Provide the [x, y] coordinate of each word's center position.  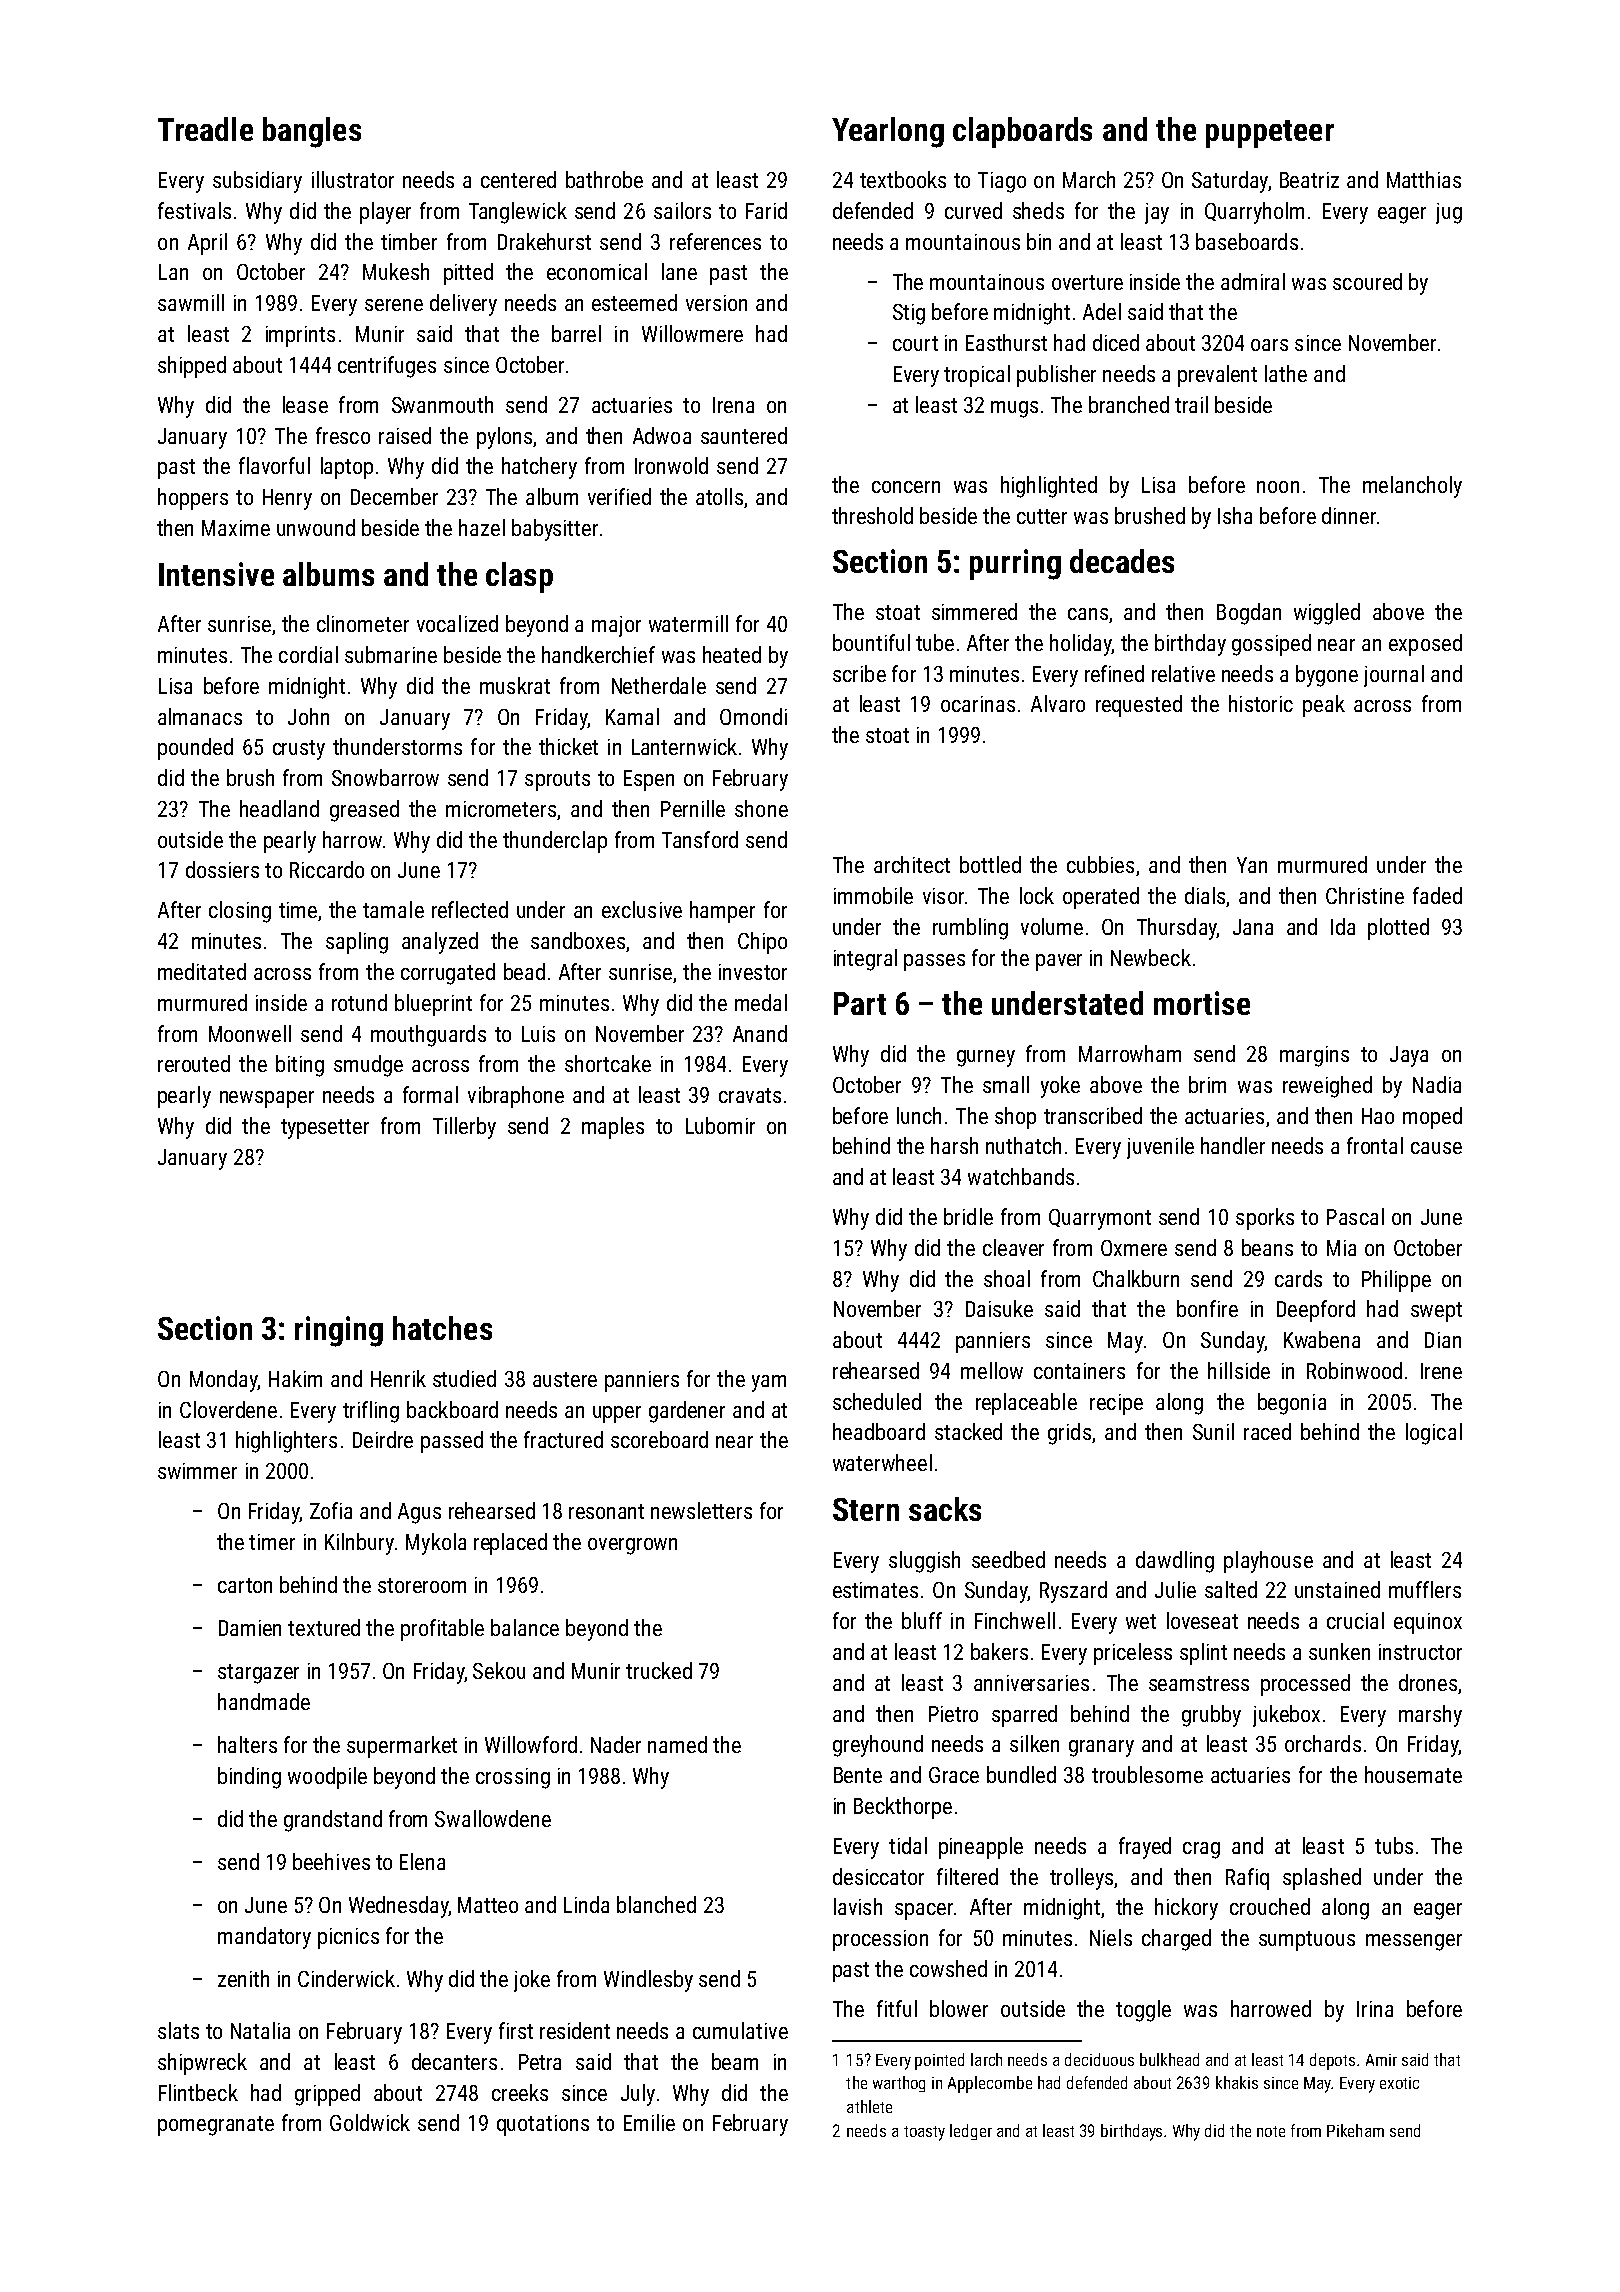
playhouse [1268, 1562]
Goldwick [370, 2122]
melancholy [1412, 487]
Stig [909, 314]
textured [324, 1627]
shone [761, 808]
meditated [202, 971]
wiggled [1327, 614]
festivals [194, 210]
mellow [992, 1370]
